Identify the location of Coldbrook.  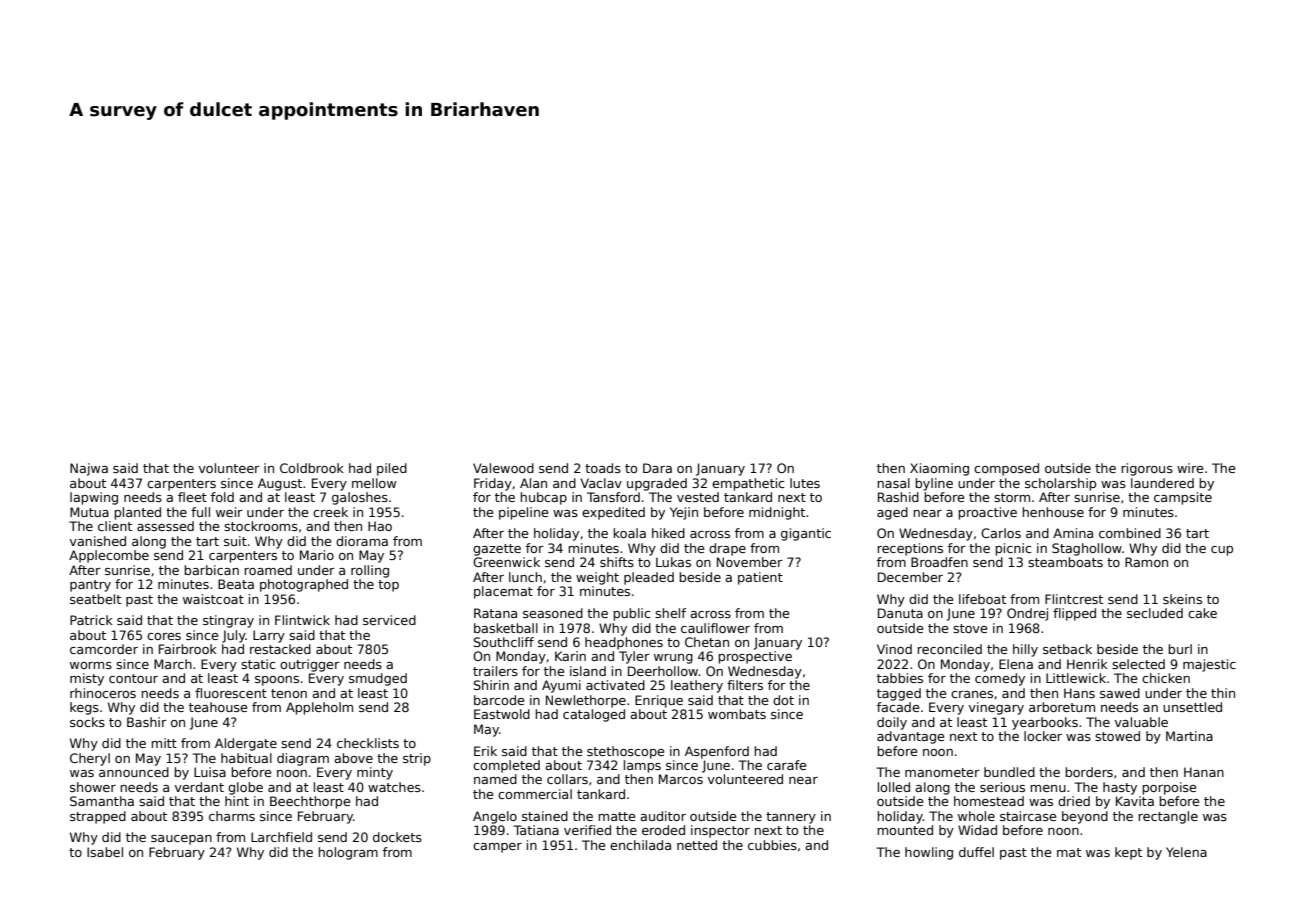
(312, 468).
